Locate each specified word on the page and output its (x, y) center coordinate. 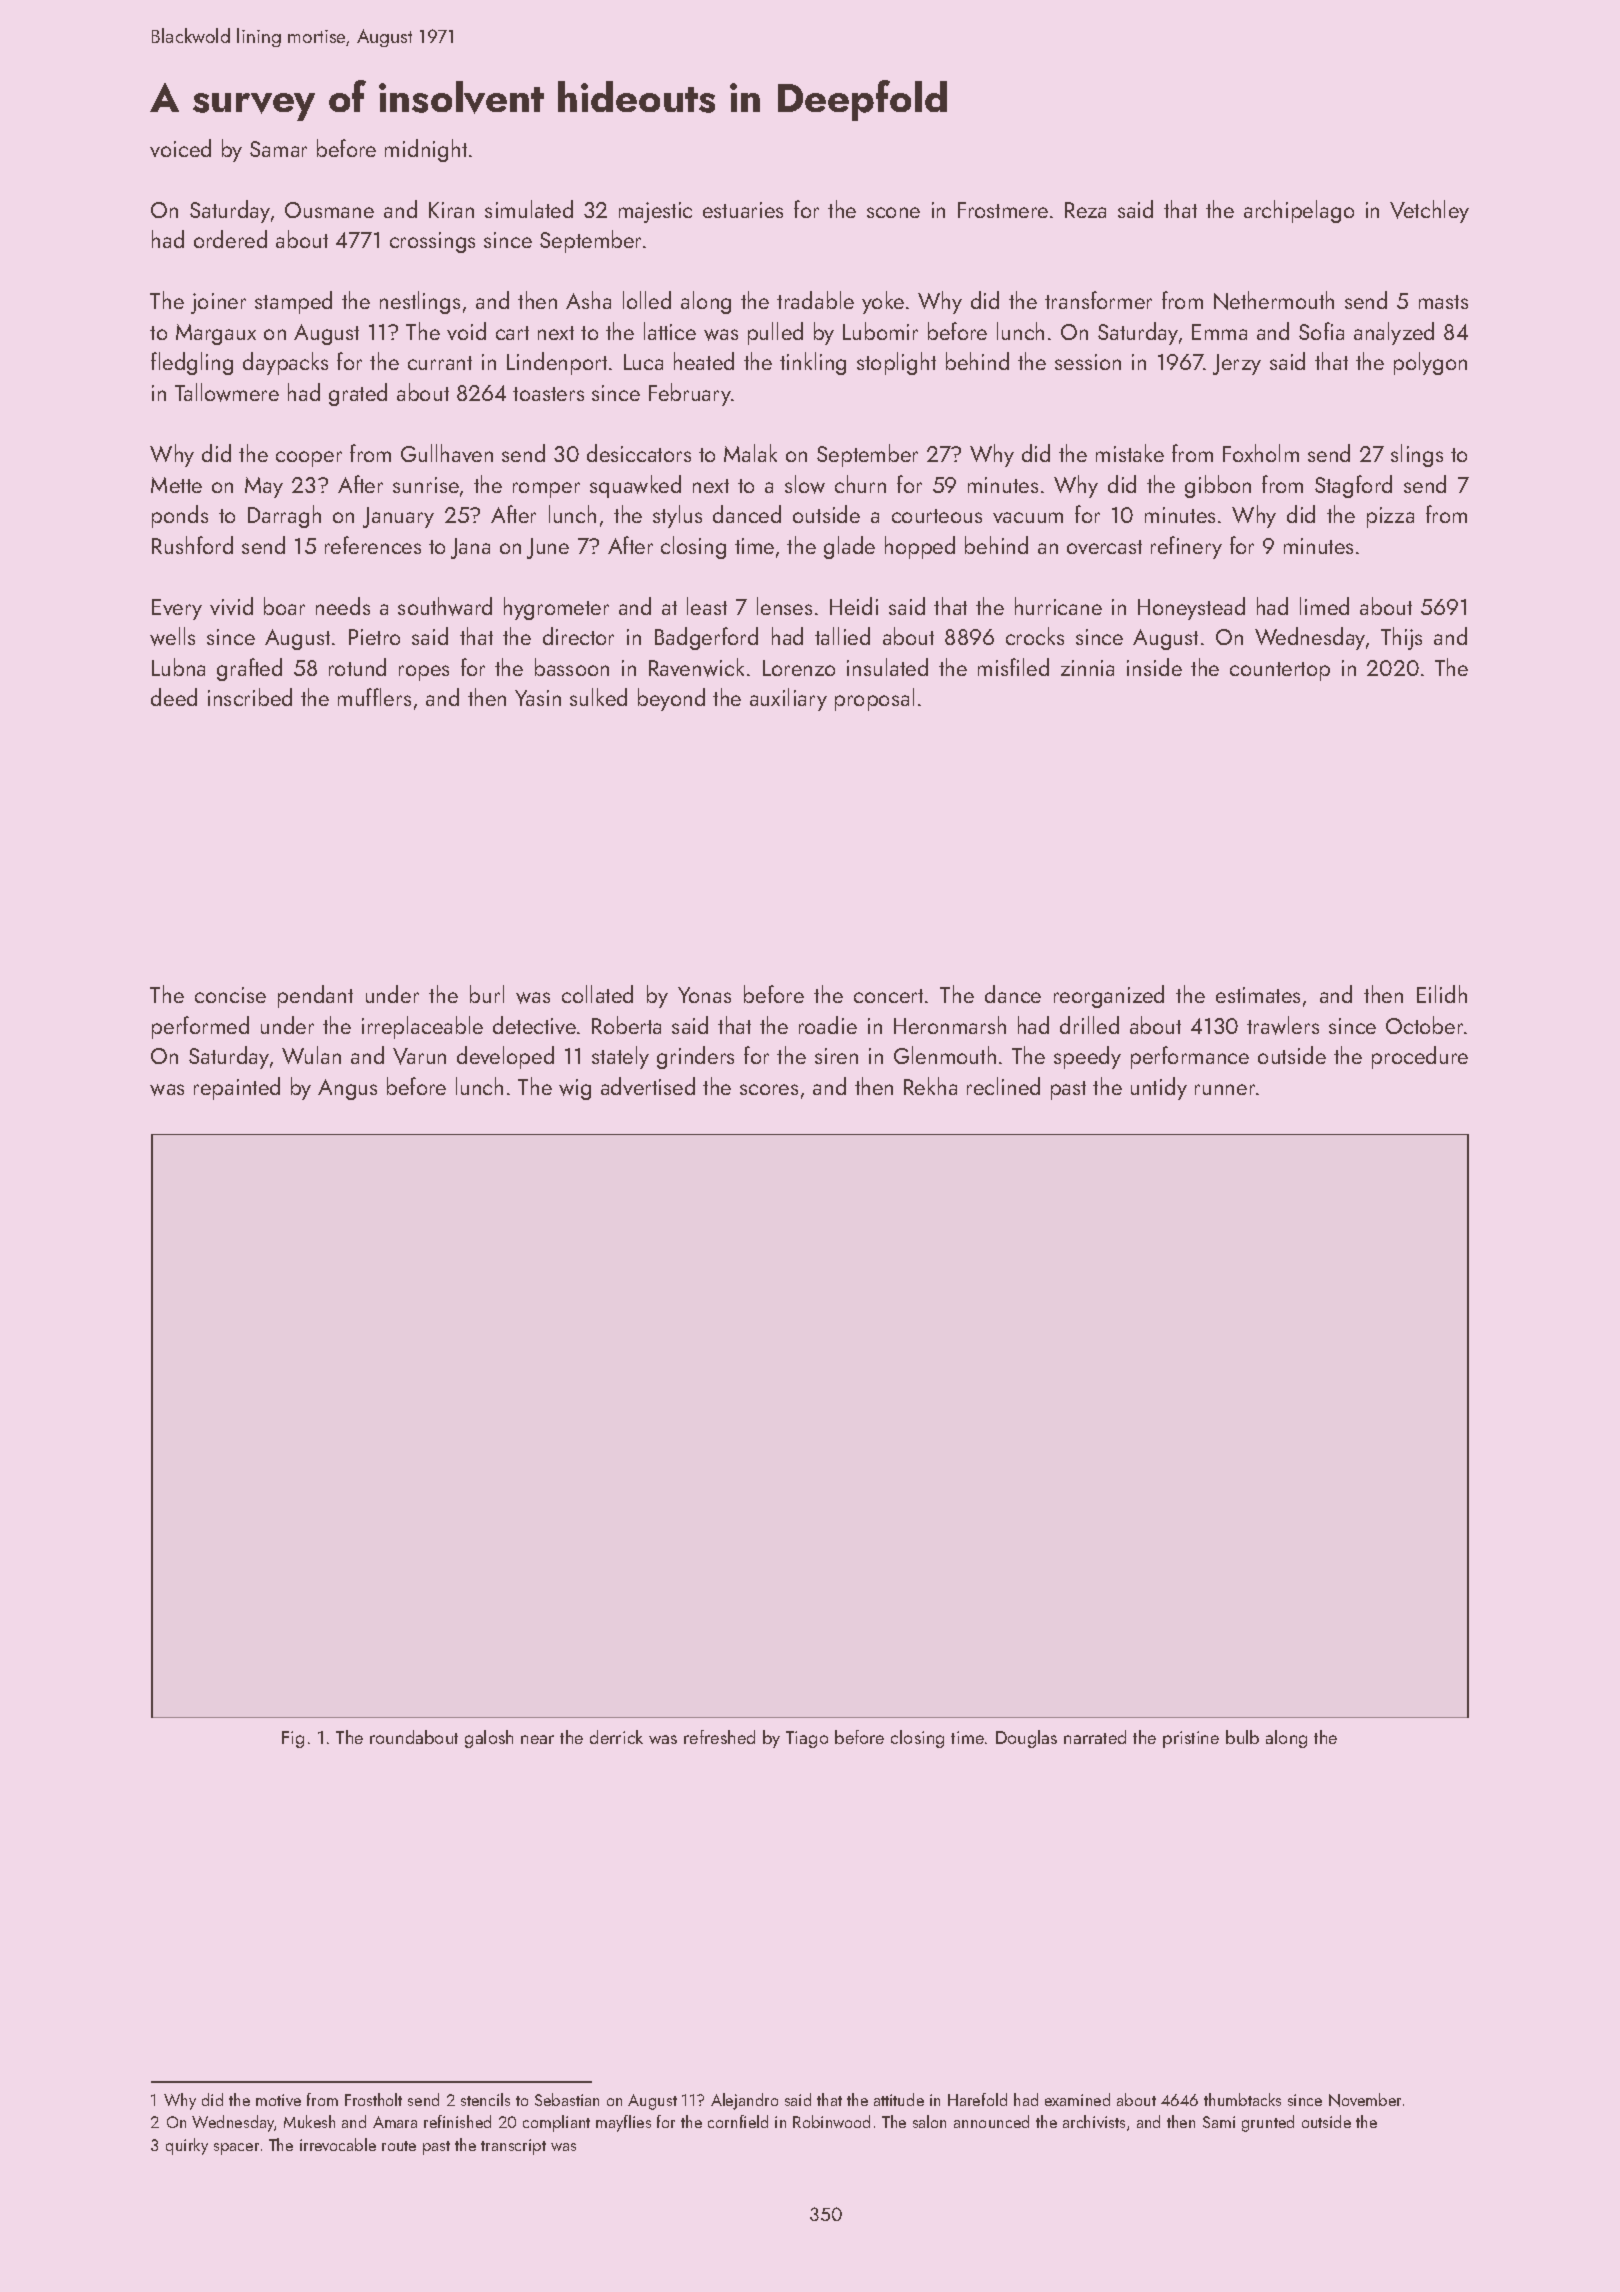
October (1424, 1025)
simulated (529, 209)
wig (575, 1089)
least (707, 606)
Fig (293, 1739)
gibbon (1218, 486)
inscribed (250, 697)
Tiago (807, 1739)
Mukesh (309, 2121)
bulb (1242, 1737)
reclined (1003, 1086)
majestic (655, 212)
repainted (237, 1088)
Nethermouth (1274, 300)
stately (620, 1057)
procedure (1420, 1057)
